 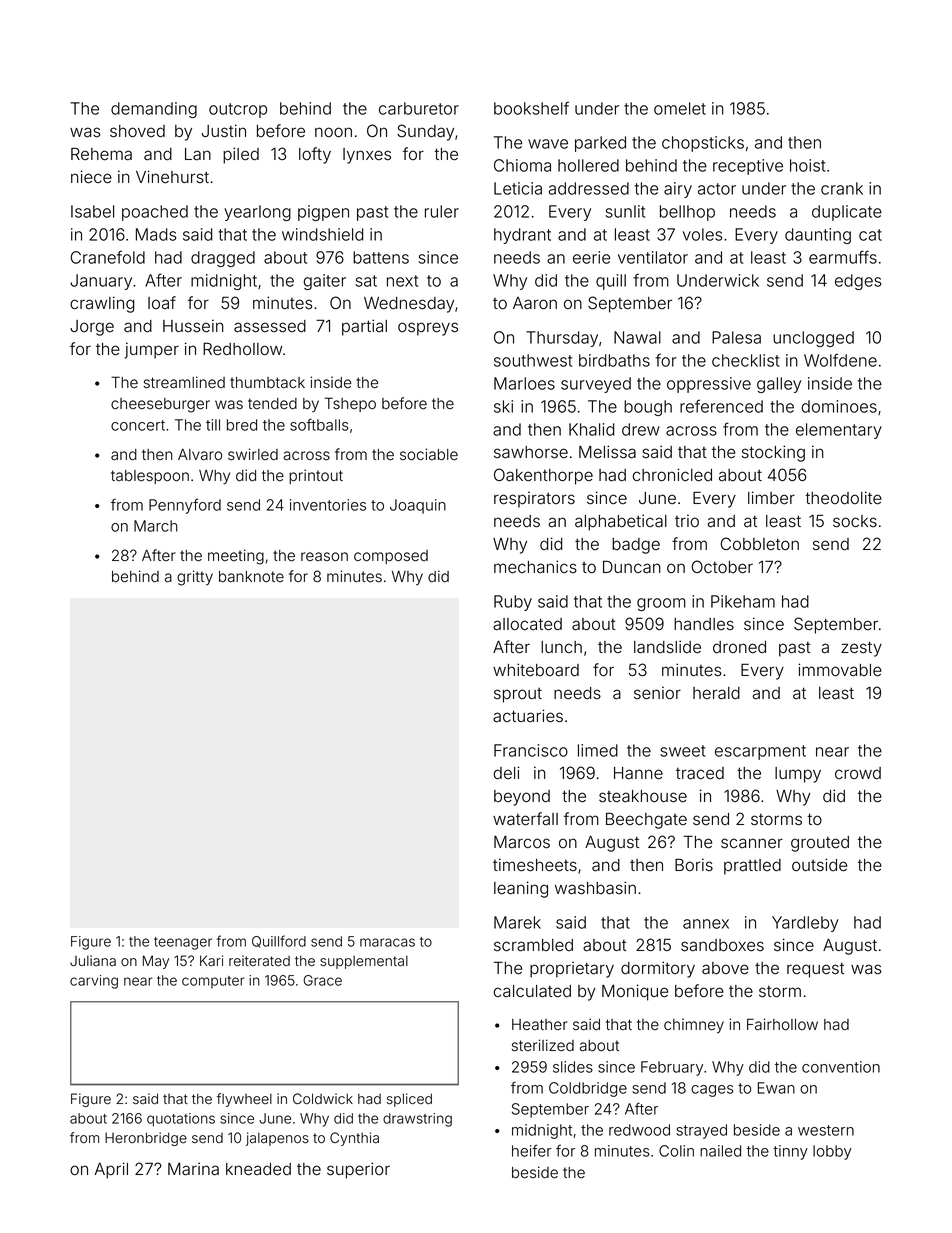 I want to click on teenager, so click(x=183, y=943).
